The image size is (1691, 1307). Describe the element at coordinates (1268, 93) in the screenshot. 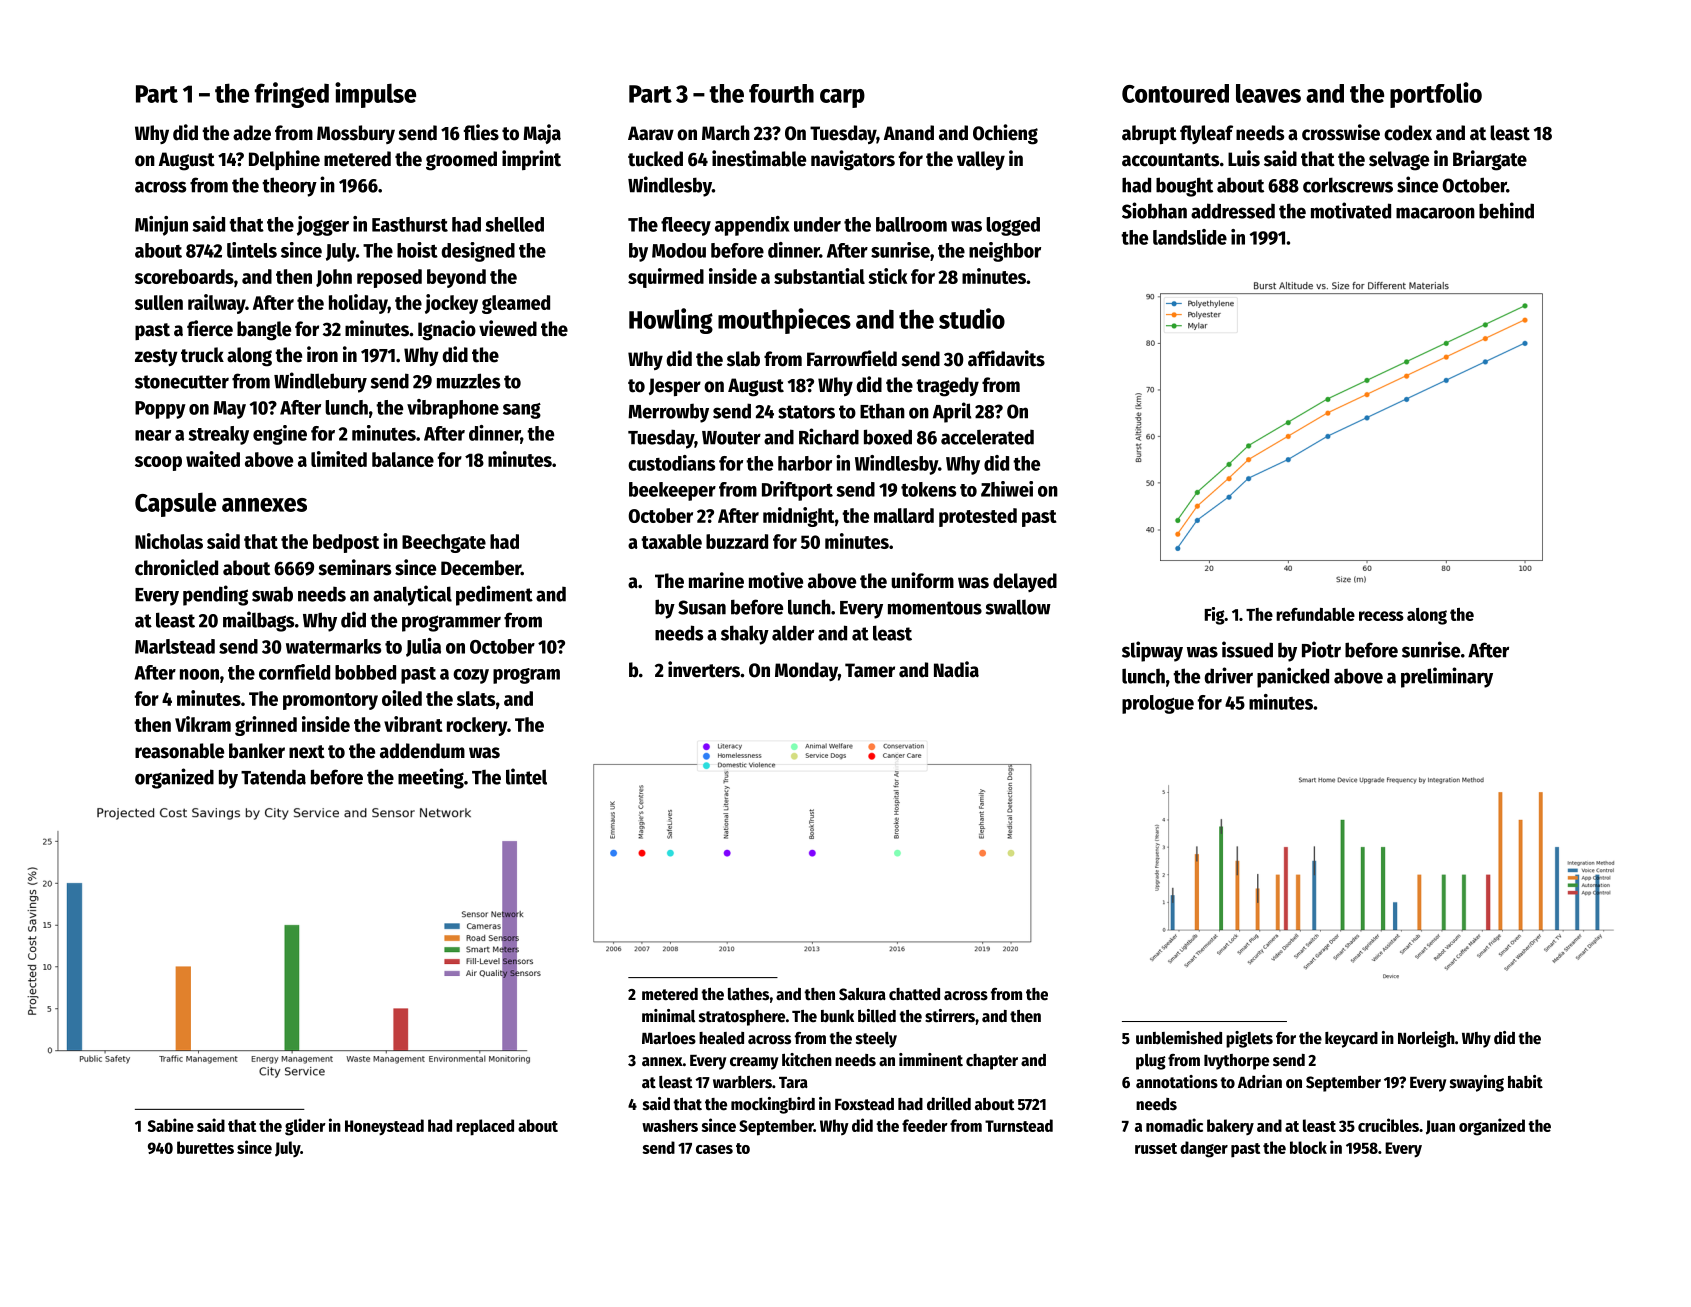

I see `leaves` at that location.
